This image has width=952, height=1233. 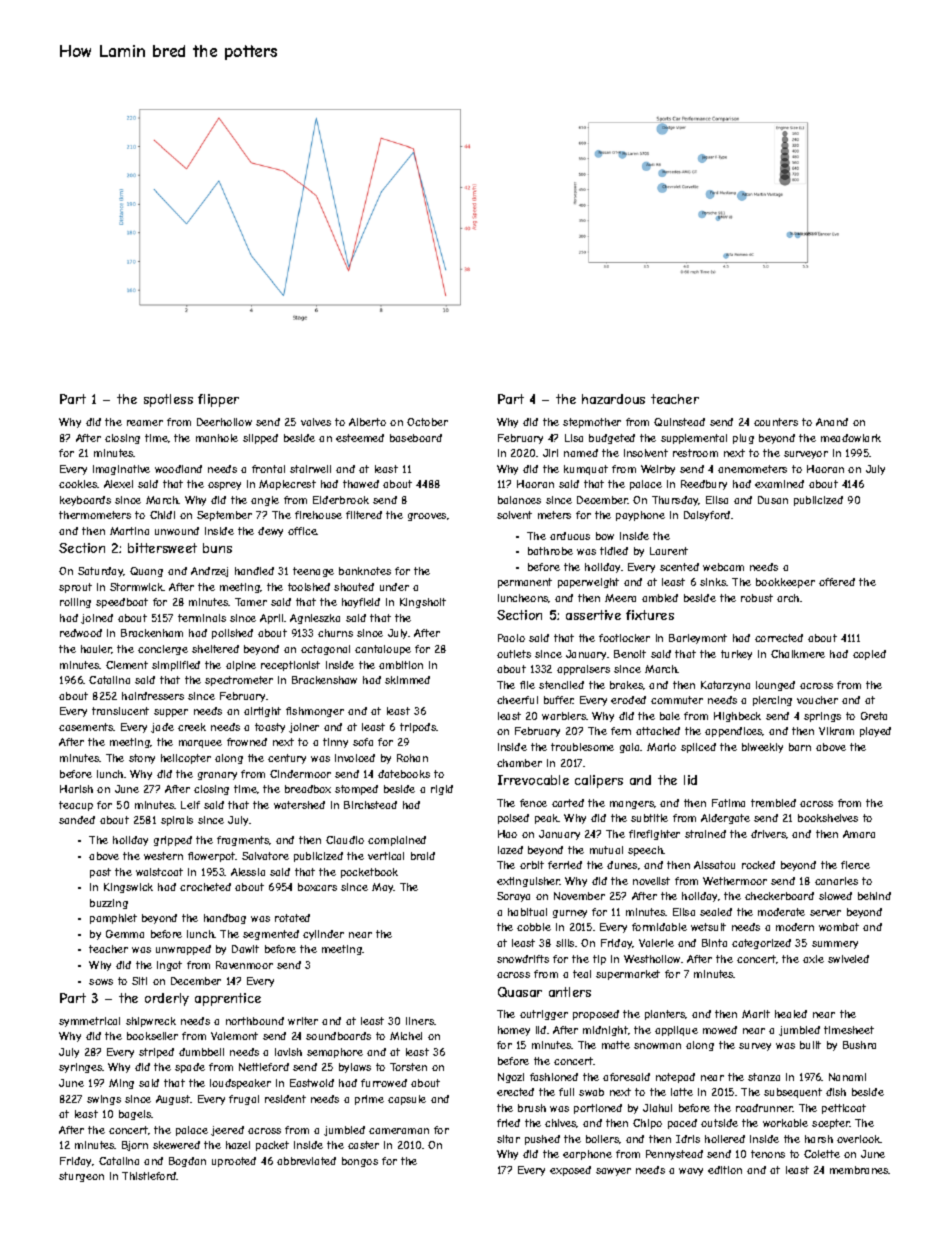 What do you see at coordinates (757, 598) in the image?
I see `robust` at bounding box center [757, 598].
